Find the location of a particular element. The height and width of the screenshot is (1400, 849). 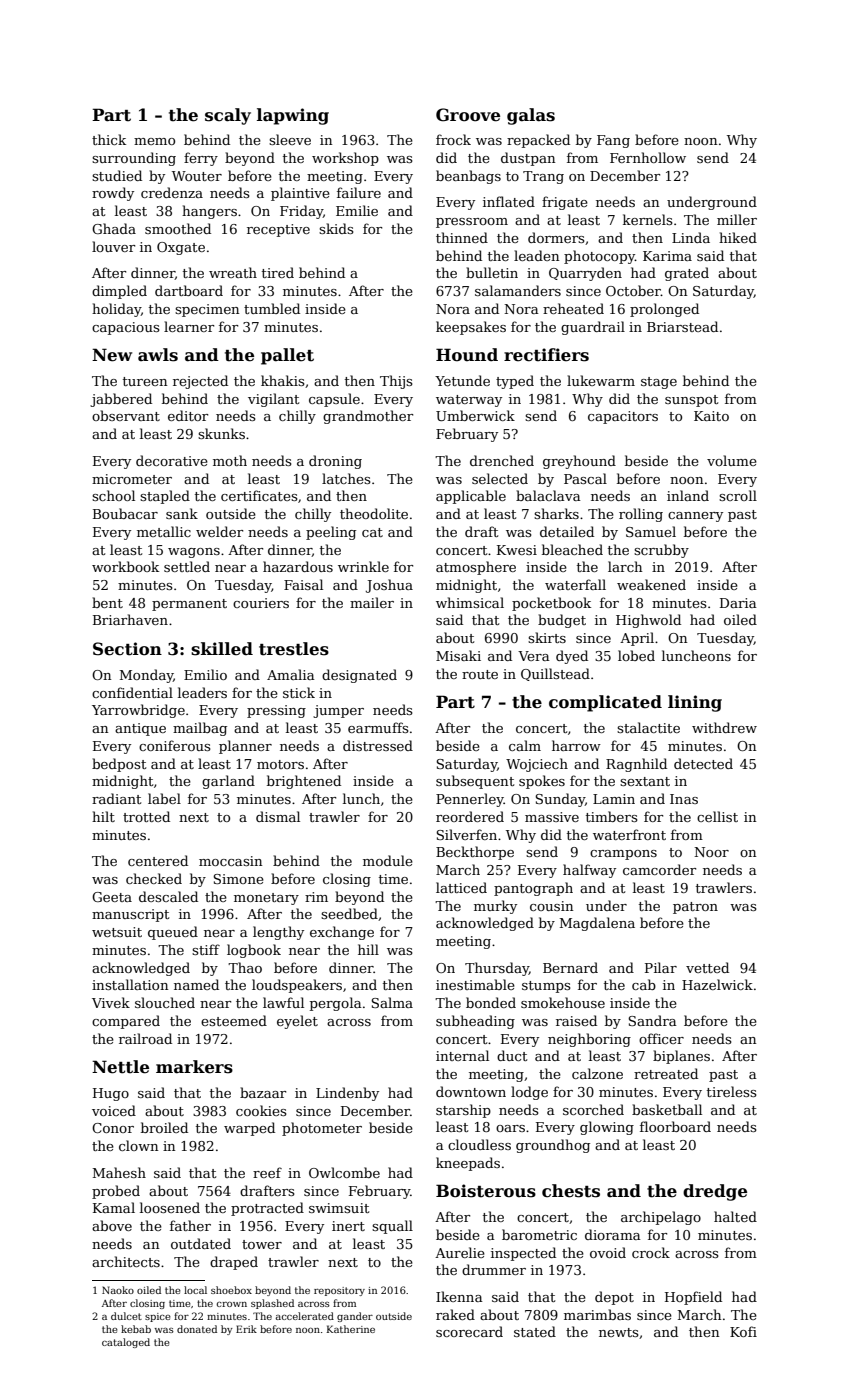

Fernhollow is located at coordinates (648, 157).
